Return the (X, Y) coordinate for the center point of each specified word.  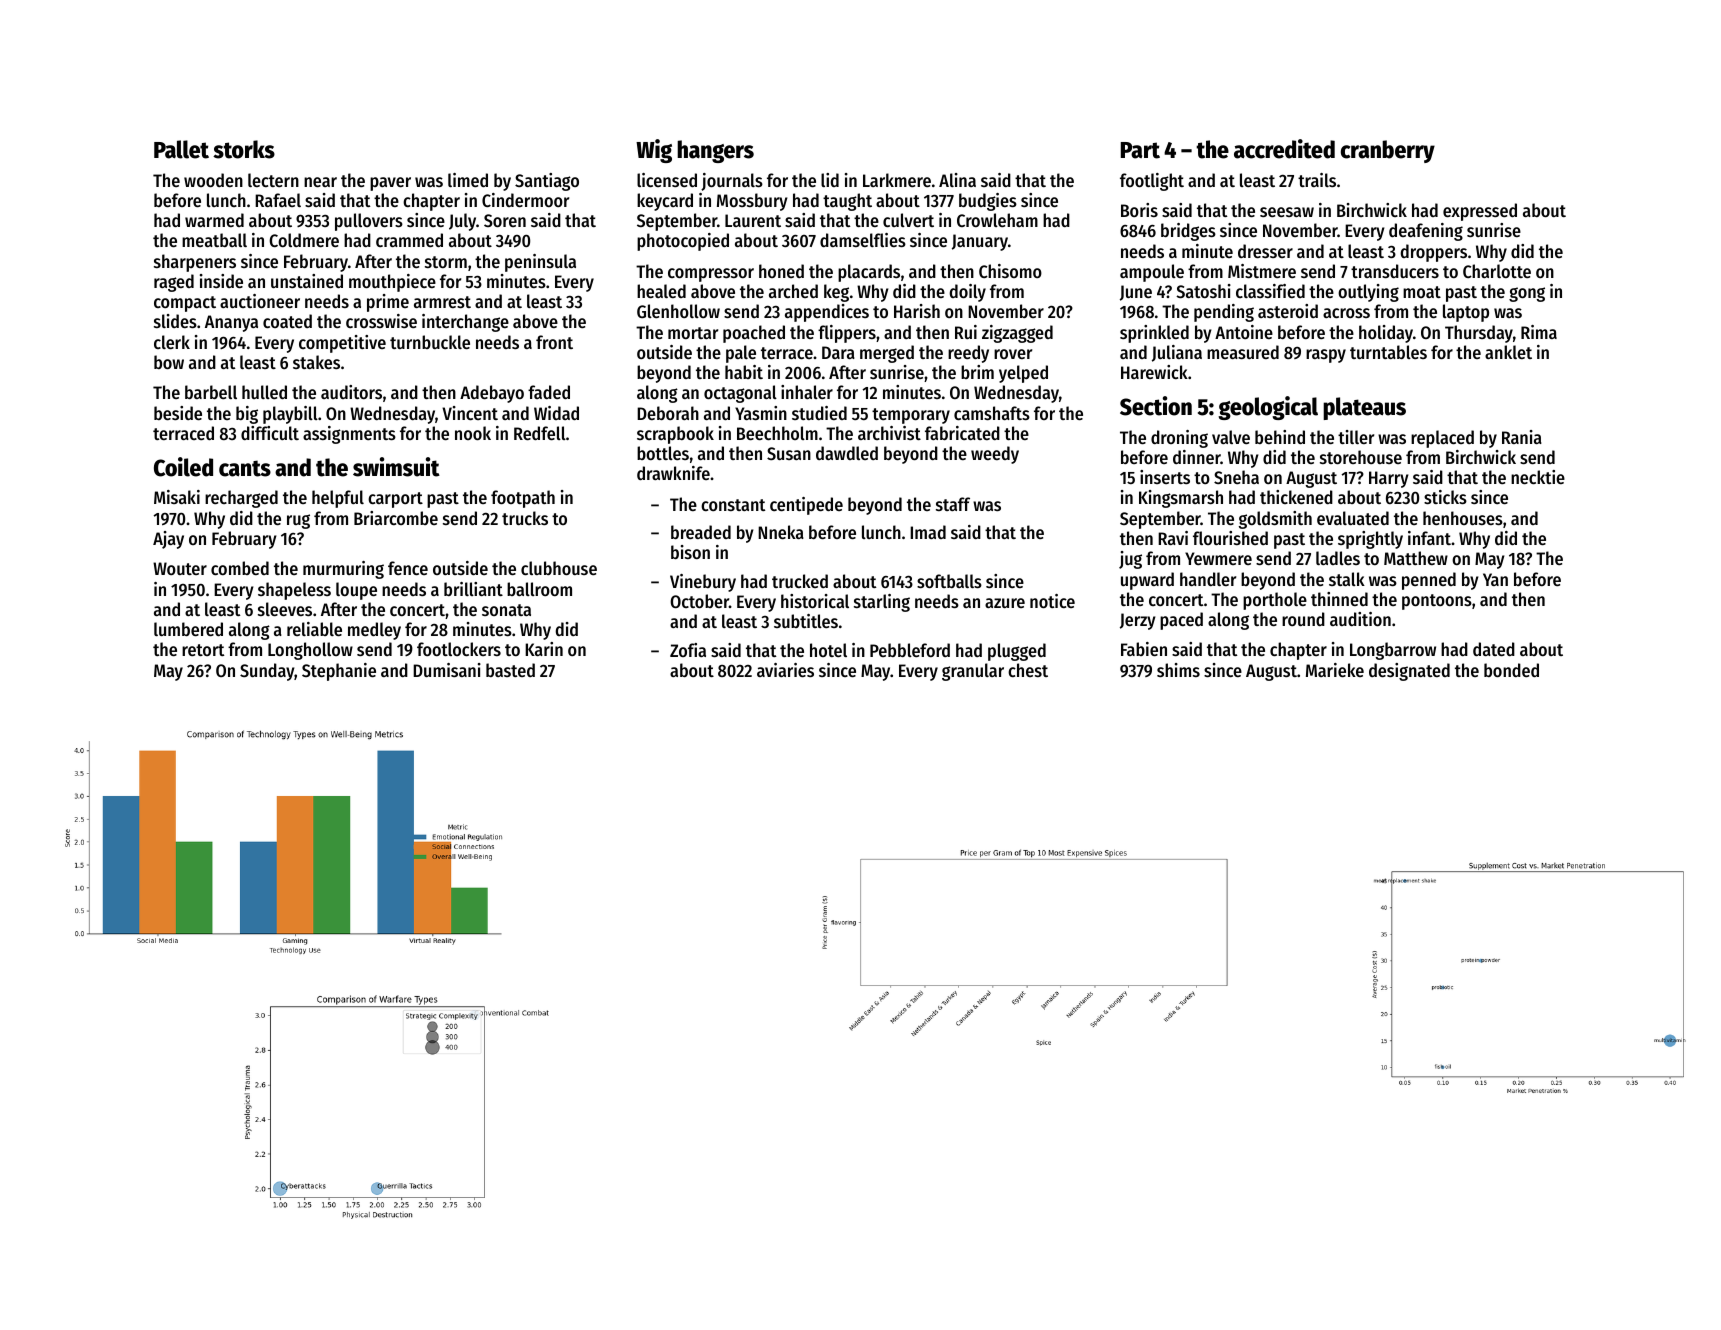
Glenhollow (678, 311)
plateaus (1364, 408)
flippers (847, 334)
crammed (409, 240)
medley (374, 631)
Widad (556, 413)
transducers (1395, 271)
